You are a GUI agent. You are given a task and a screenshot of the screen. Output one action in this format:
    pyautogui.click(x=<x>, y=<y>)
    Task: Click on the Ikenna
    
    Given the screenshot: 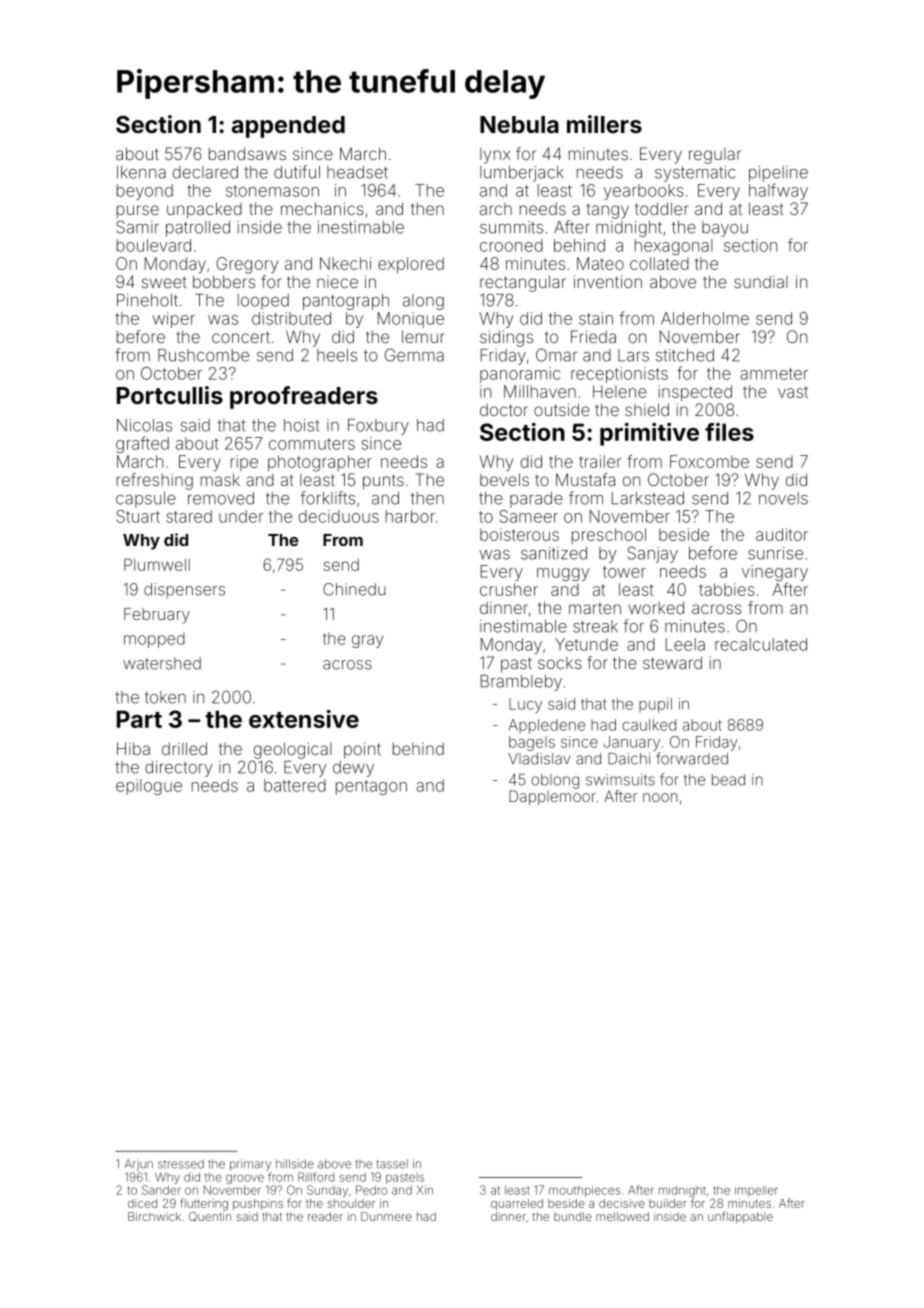 What is the action you would take?
    pyautogui.click(x=141, y=172)
